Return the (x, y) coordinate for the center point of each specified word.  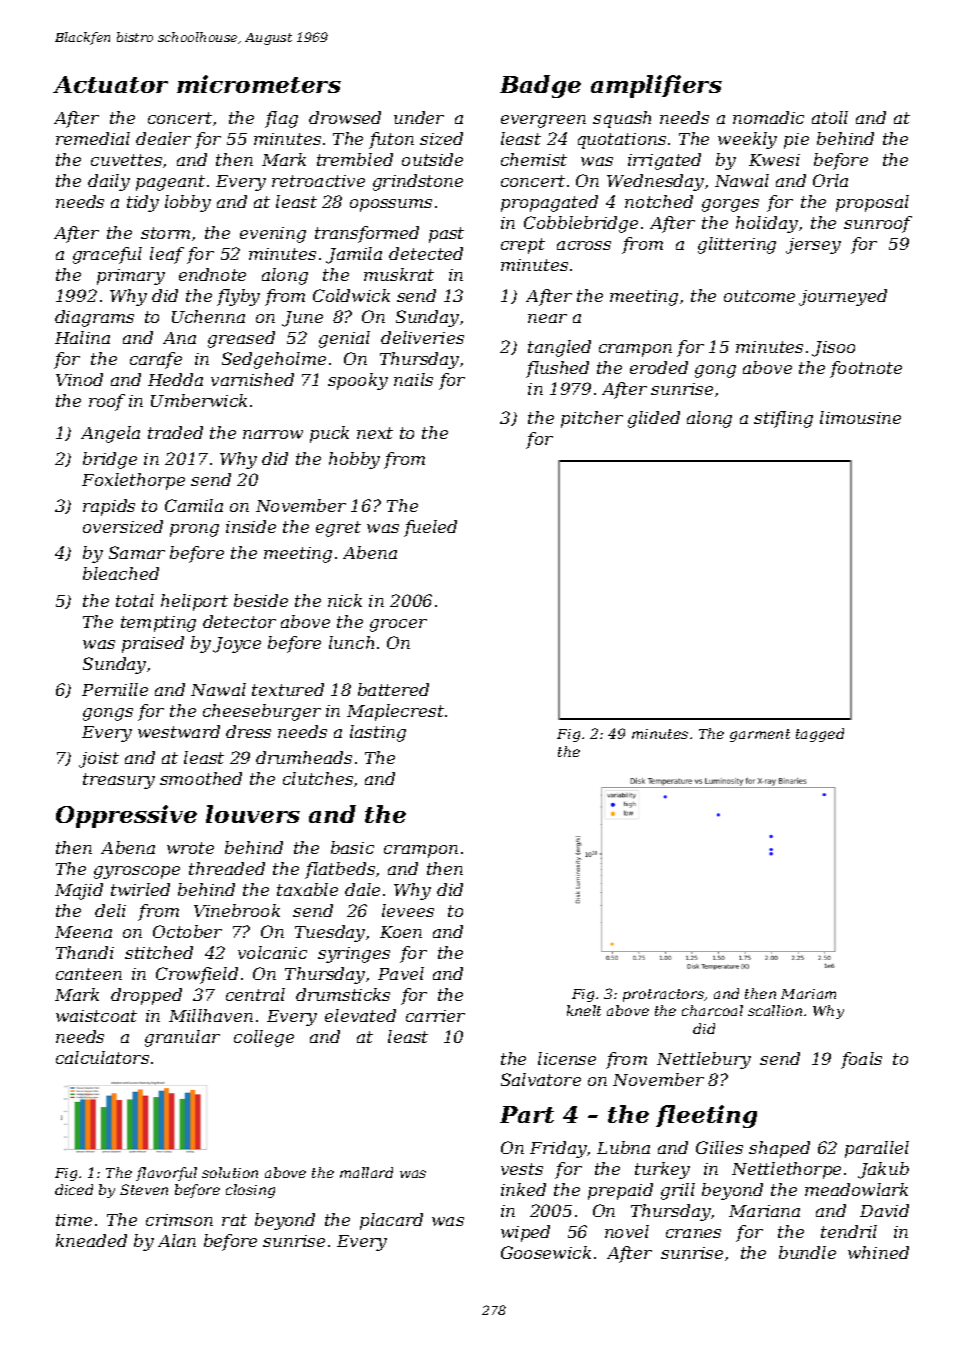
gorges (730, 205)
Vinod (79, 379)
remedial (93, 138)
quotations (622, 141)
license (567, 1058)
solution (230, 1172)
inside (251, 526)
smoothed (201, 778)
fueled (430, 528)
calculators (102, 1057)
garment (760, 735)
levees (408, 910)
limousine (860, 417)
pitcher (592, 419)
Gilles (719, 1147)
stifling (783, 419)
